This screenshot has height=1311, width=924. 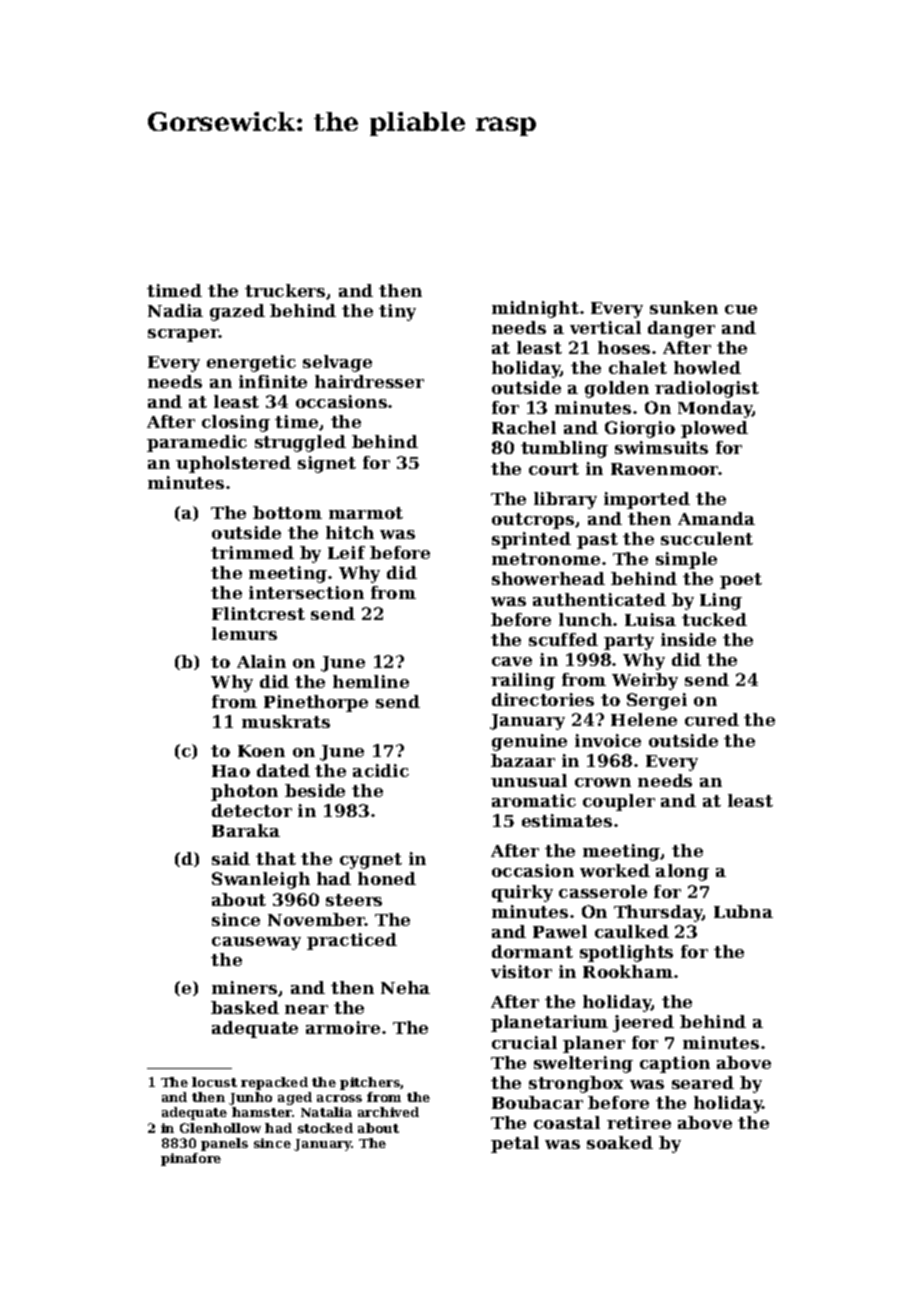 I want to click on struggled, so click(x=300, y=443).
